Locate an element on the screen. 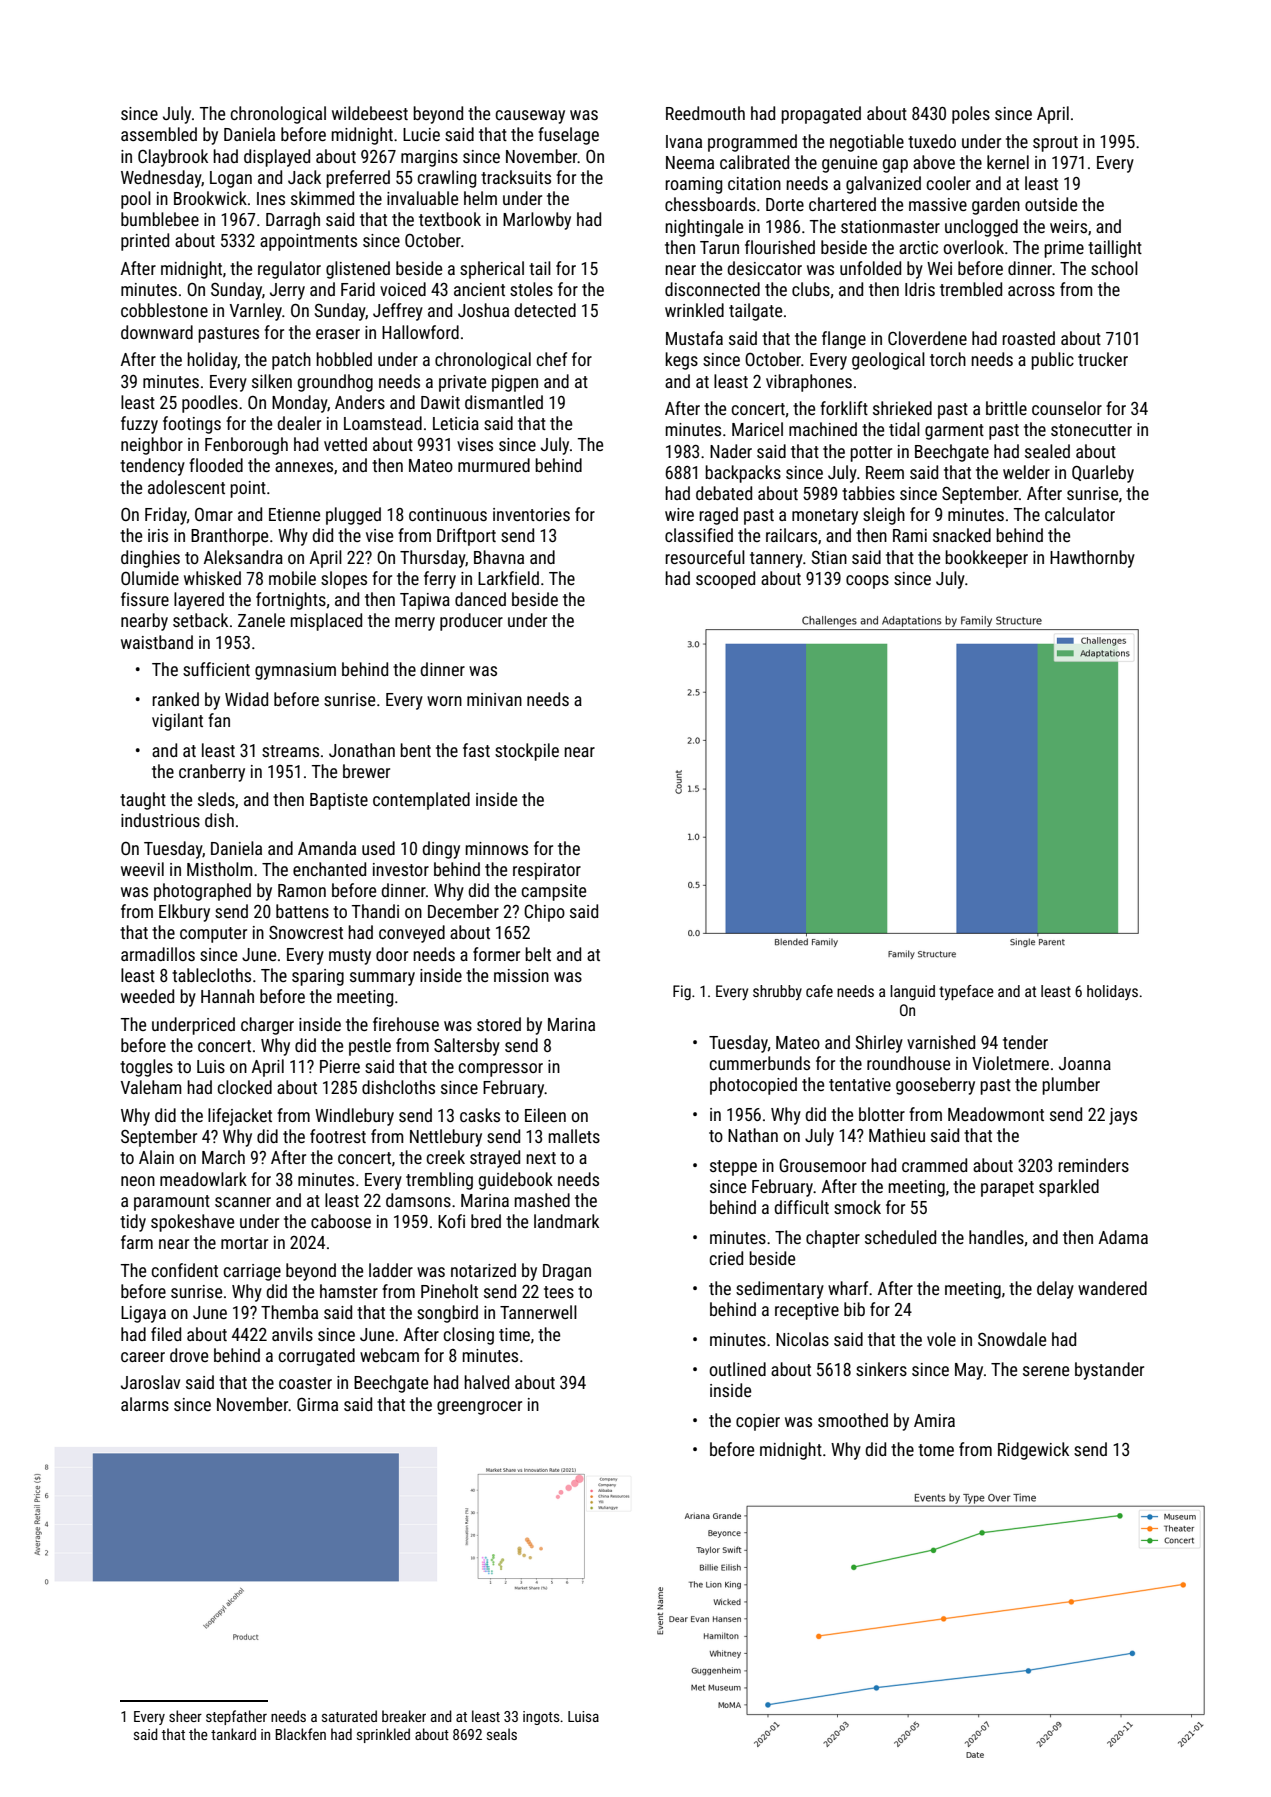  preferred is located at coordinates (358, 179).
